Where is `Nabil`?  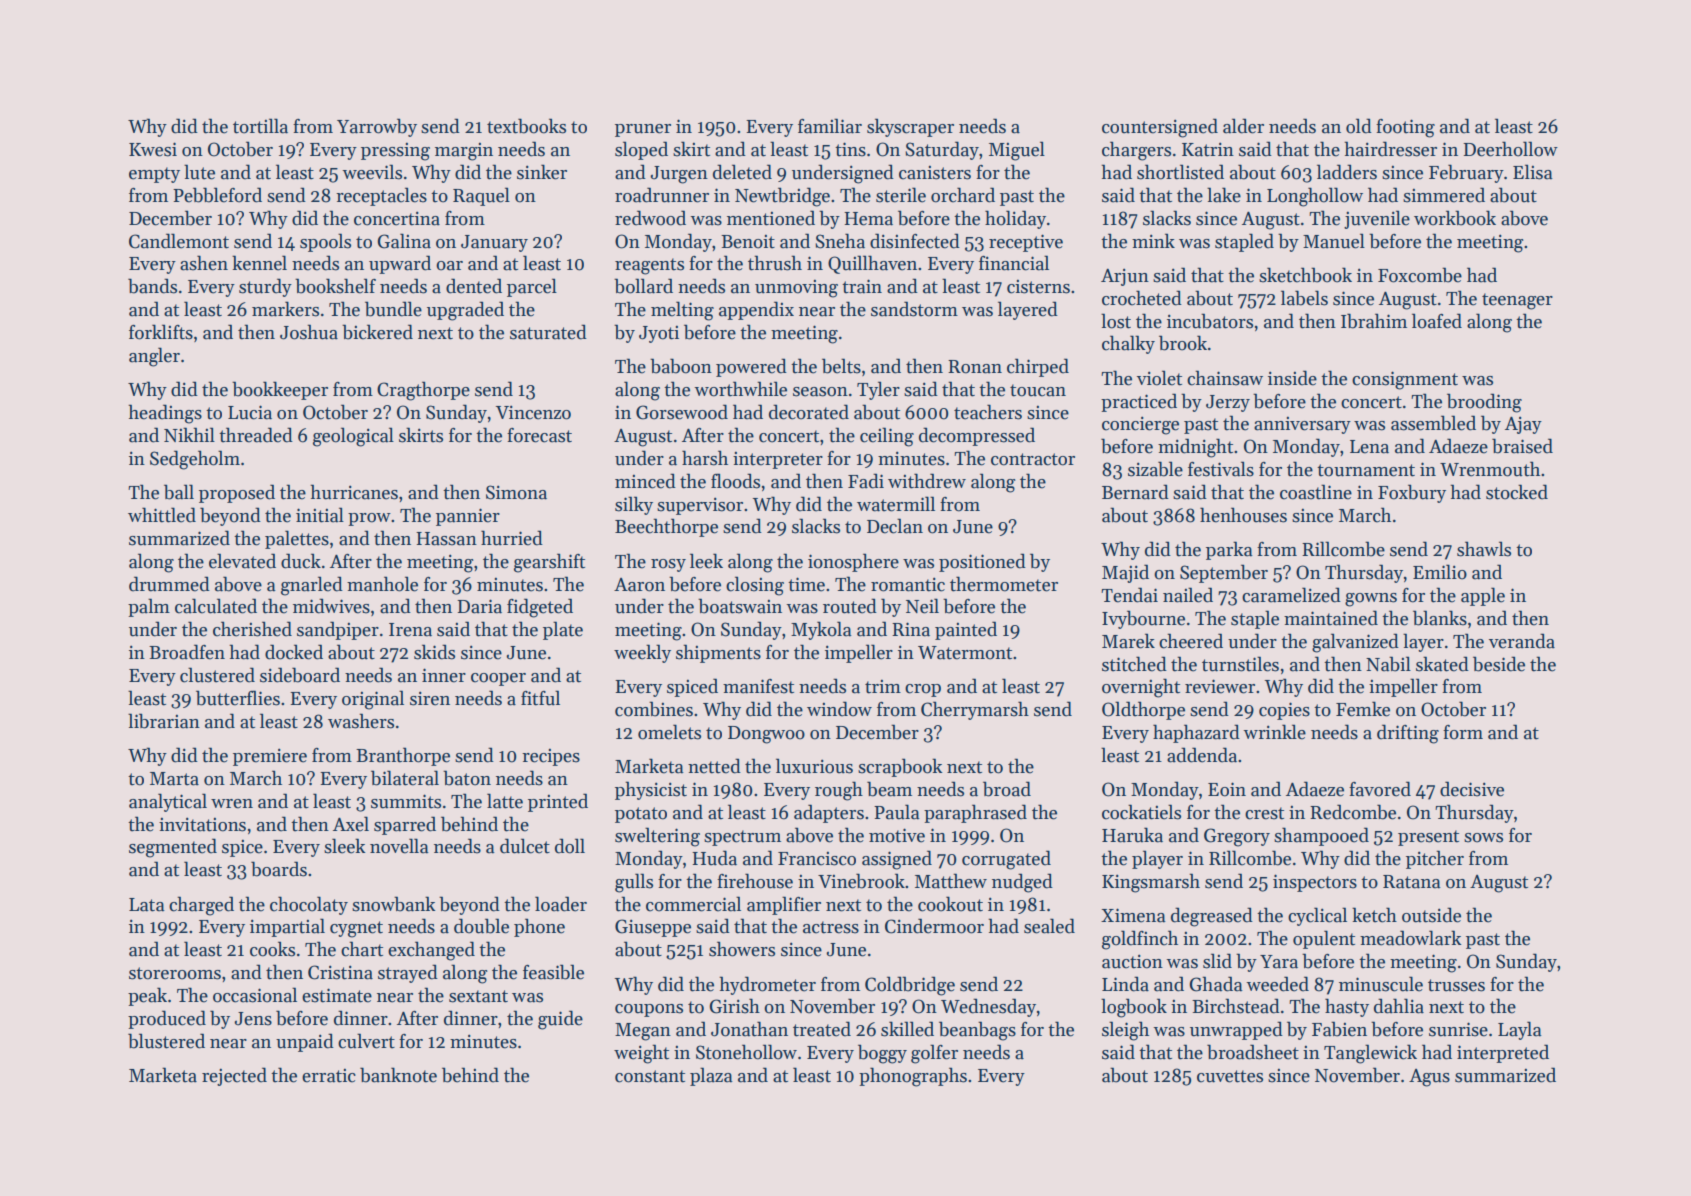
Nabil is located at coordinates (1388, 664).
